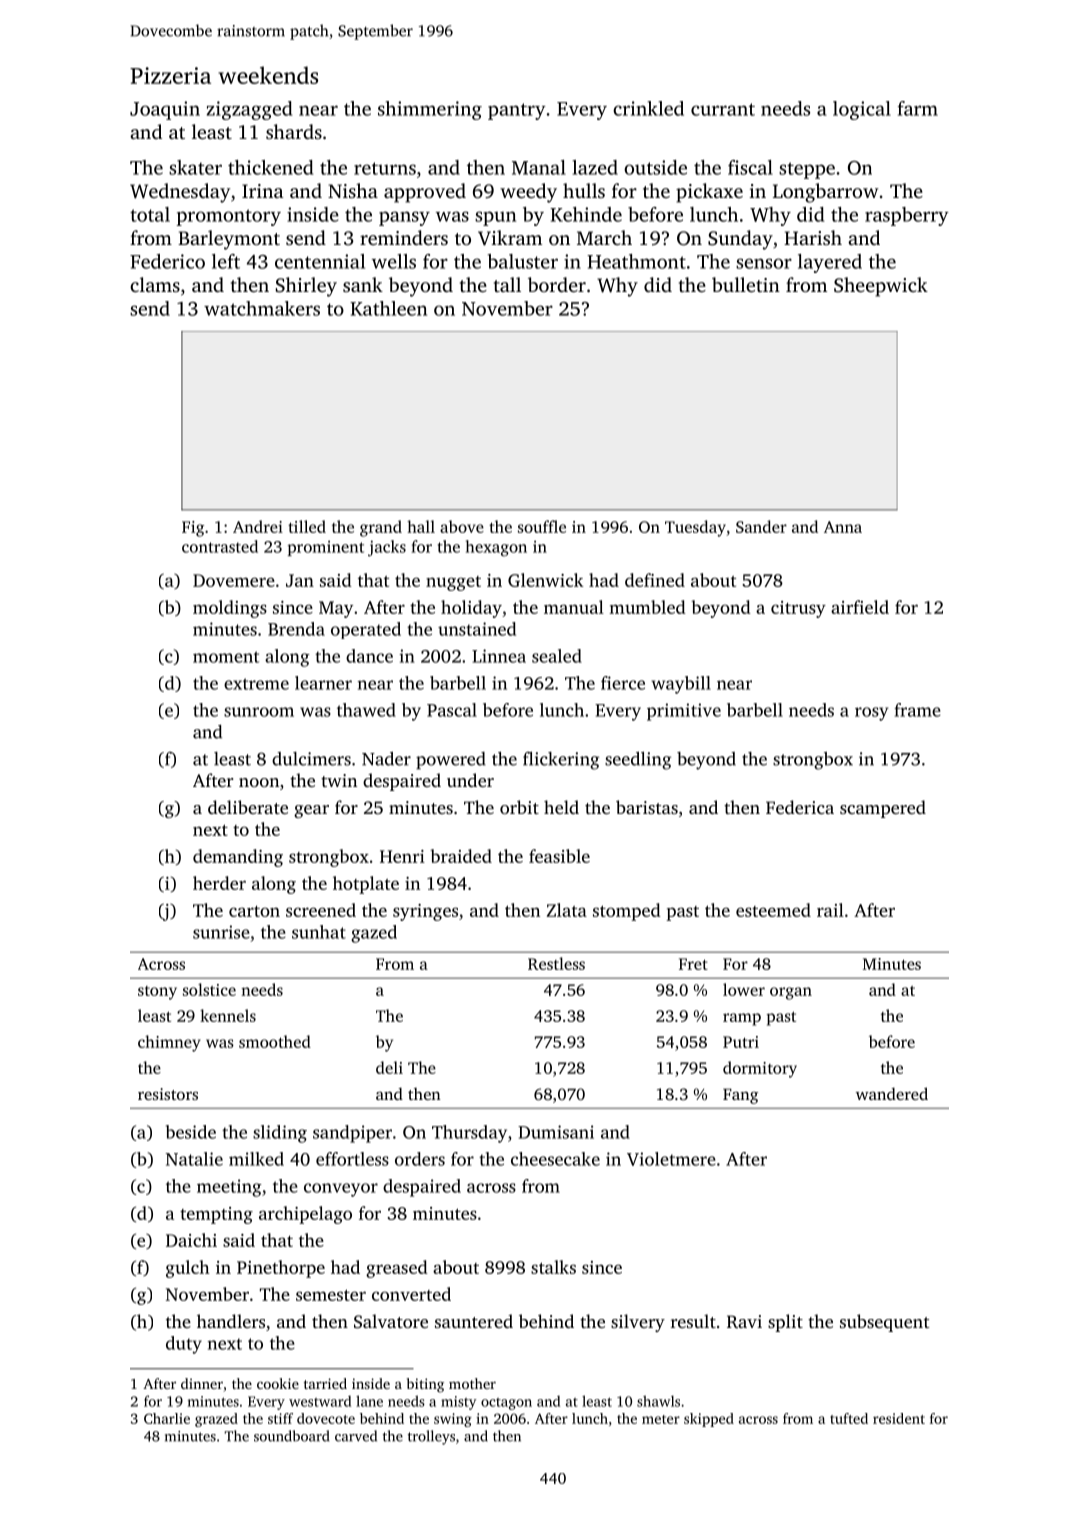 This document has width=1079, height=1526. What do you see at coordinates (294, 131) in the document?
I see `shards` at bounding box center [294, 131].
